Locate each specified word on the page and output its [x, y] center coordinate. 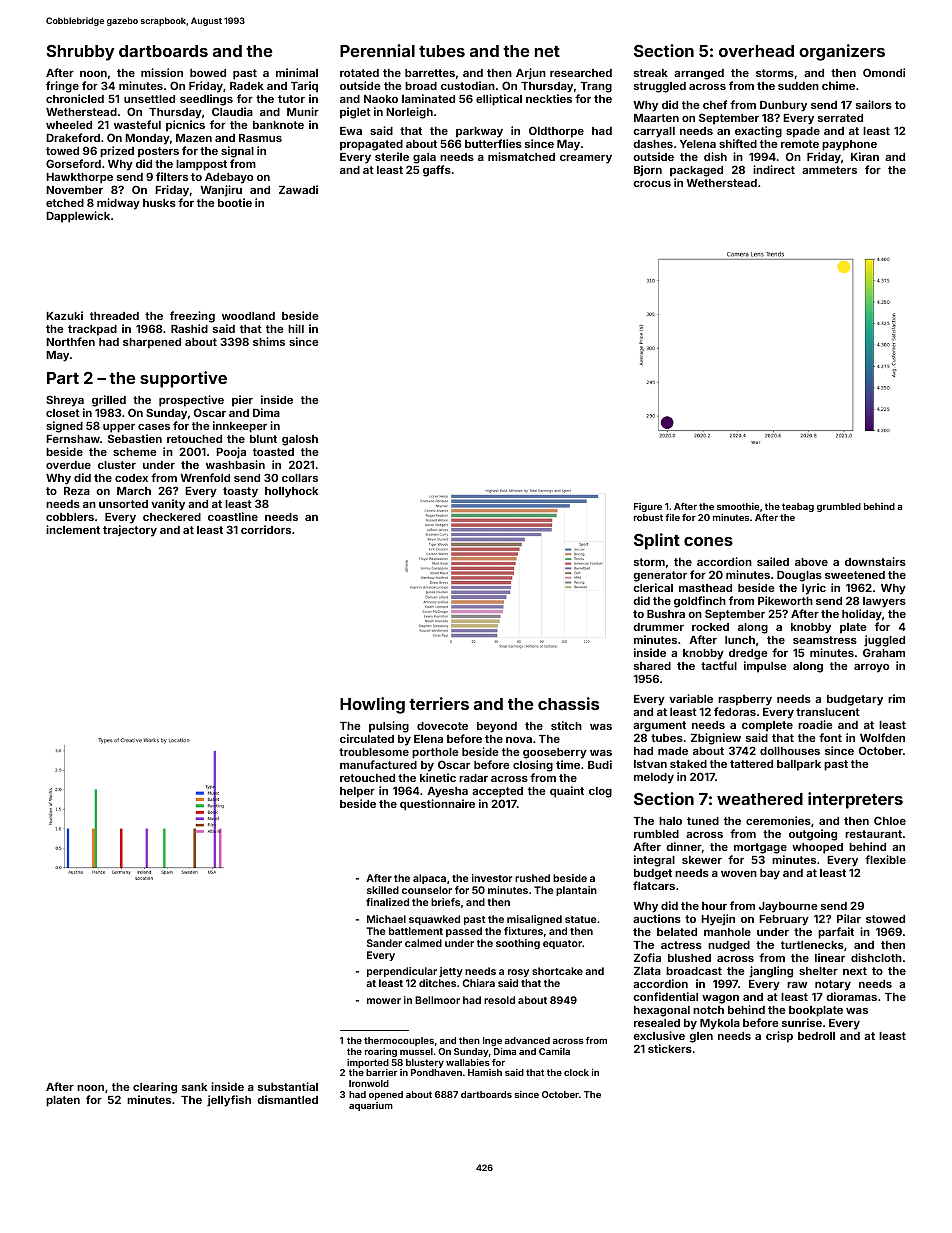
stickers [670, 1048]
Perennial [377, 50]
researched [581, 73]
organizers [842, 52]
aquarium [371, 1106]
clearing [155, 1088]
